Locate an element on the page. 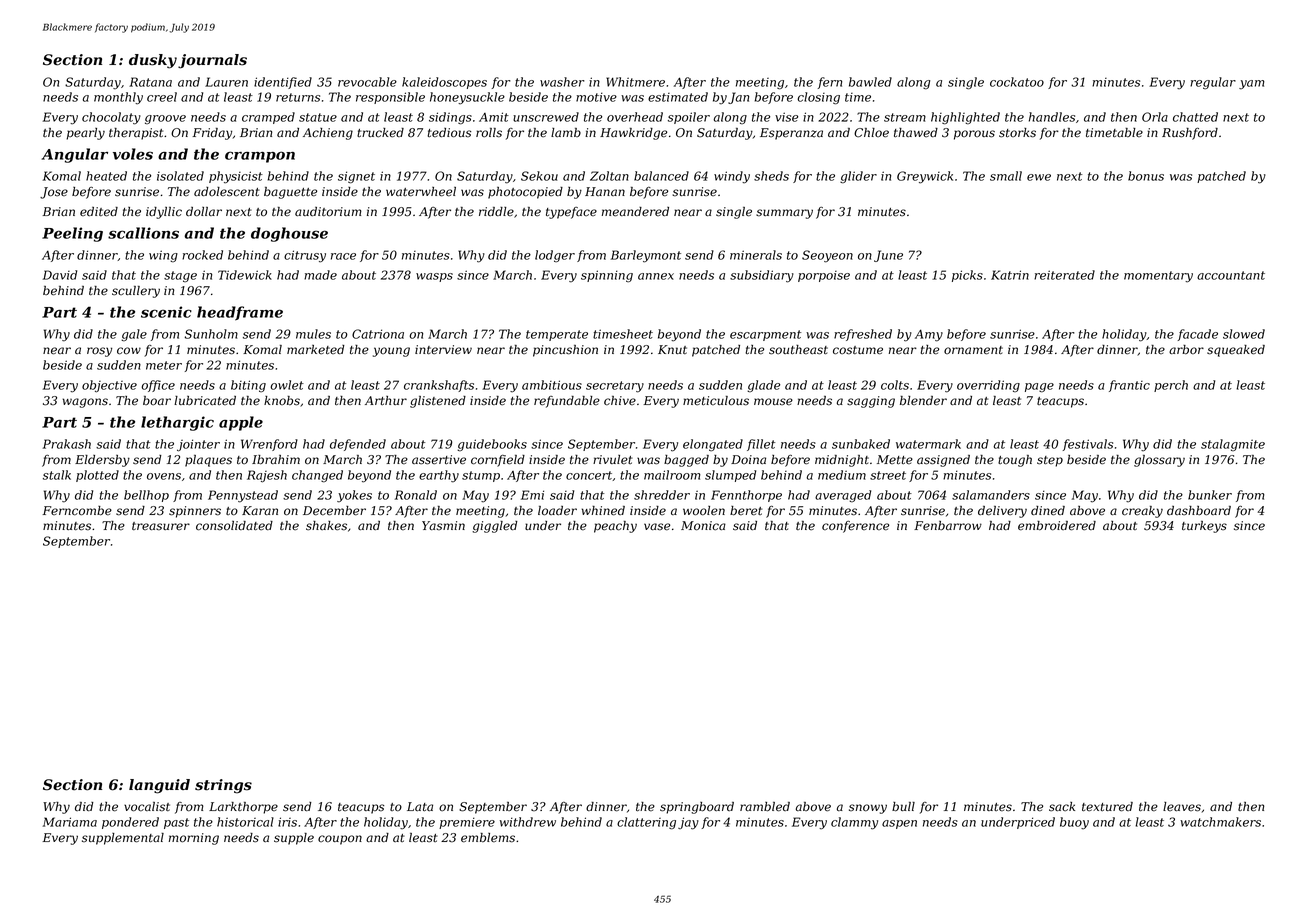 The width and height of the image is (1308, 924). sack is located at coordinates (1062, 807).
